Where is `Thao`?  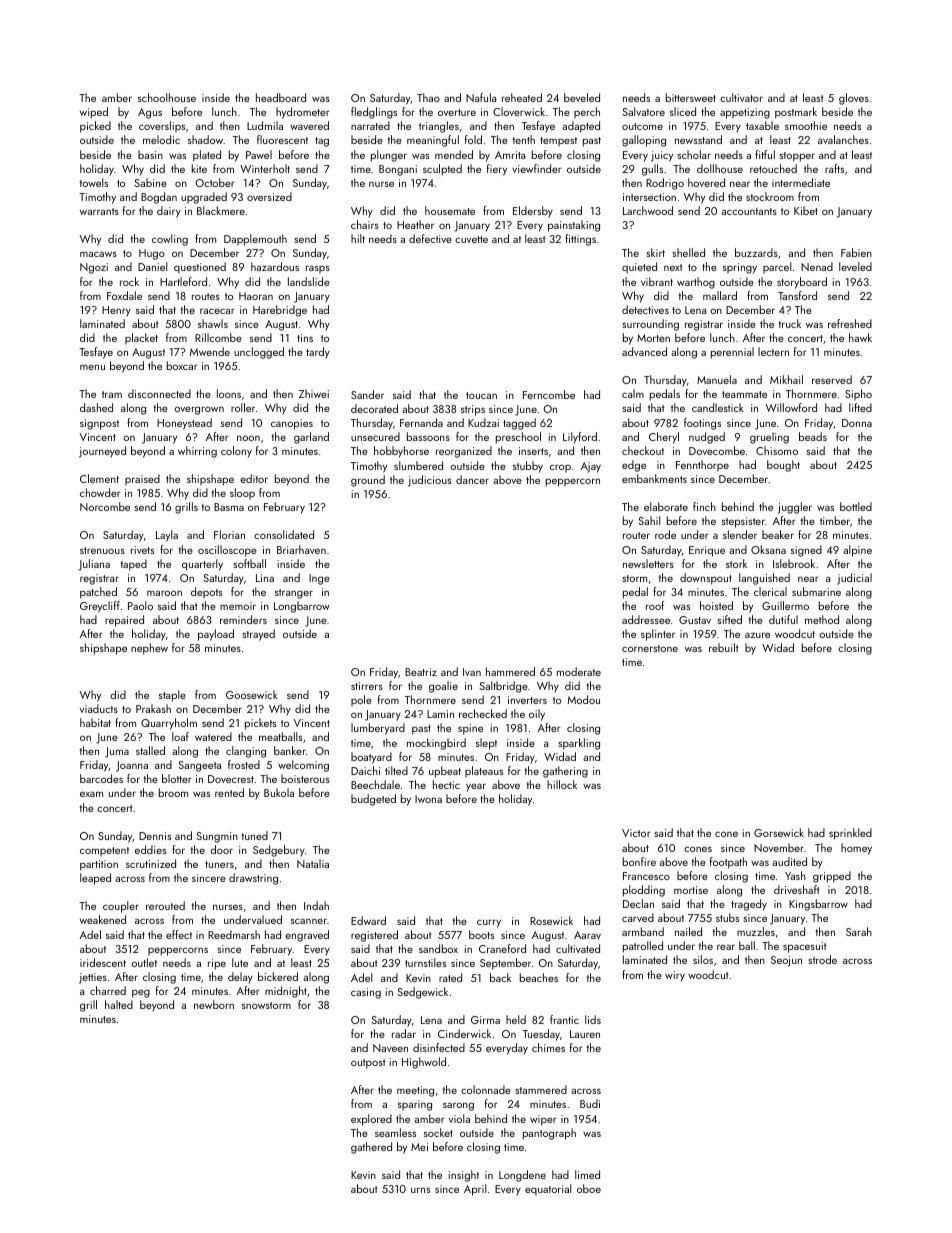 Thao is located at coordinates (428, 97).
